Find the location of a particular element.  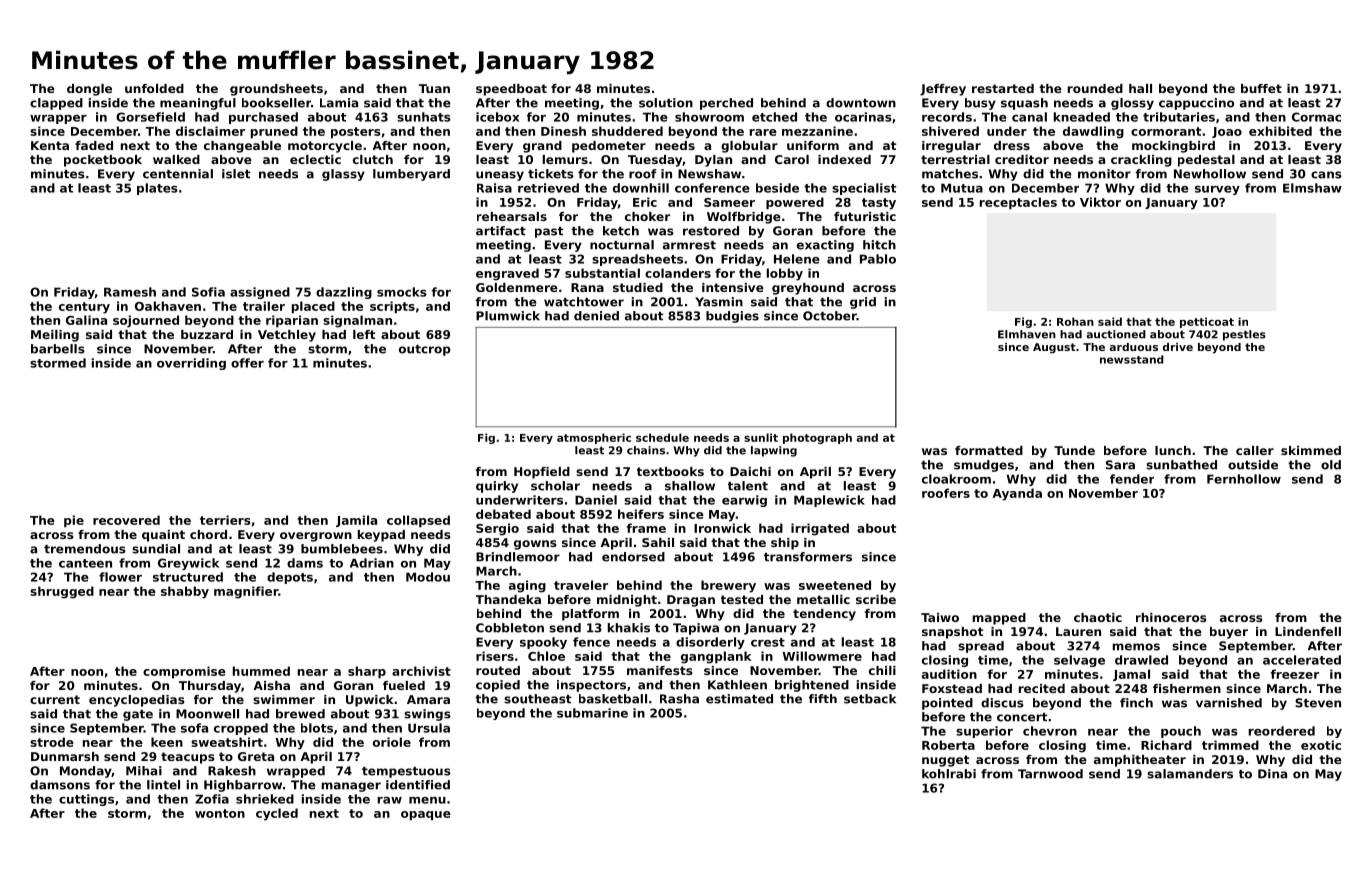

Steven is located at coordinates (1318, 703).
